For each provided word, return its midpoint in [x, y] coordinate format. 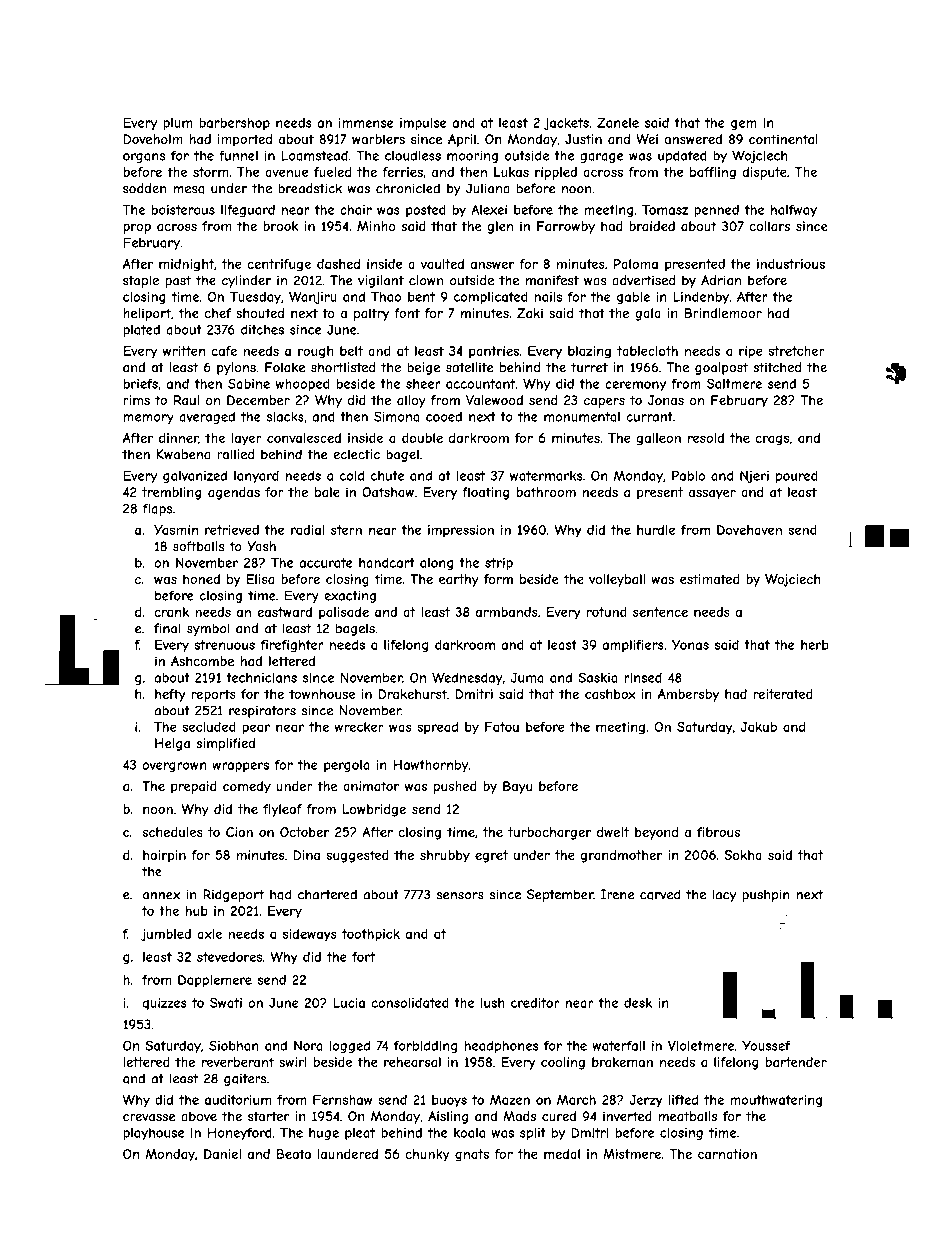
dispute [765, 173]
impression [461, 531]
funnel [238, 155]
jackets [566, 123]
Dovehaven [749, 530]
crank [171, 612]
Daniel [222, 1154]
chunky [427, 1155]
